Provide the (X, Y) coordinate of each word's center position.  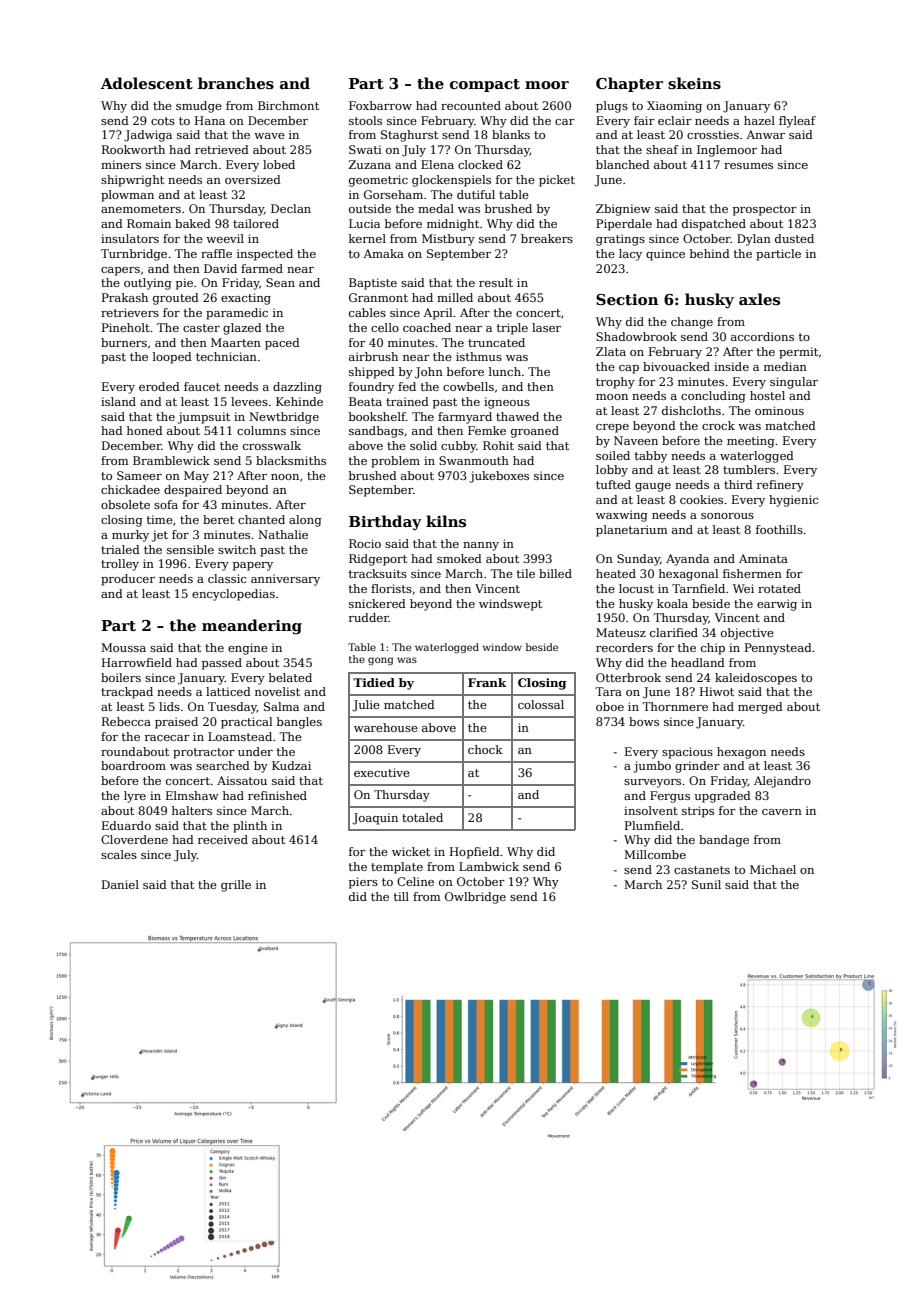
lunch (505, 371)
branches (236, 83)
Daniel (120, 884)
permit (798, 353)
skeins (694, 83)
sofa (166, 504)
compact (485, 85)
